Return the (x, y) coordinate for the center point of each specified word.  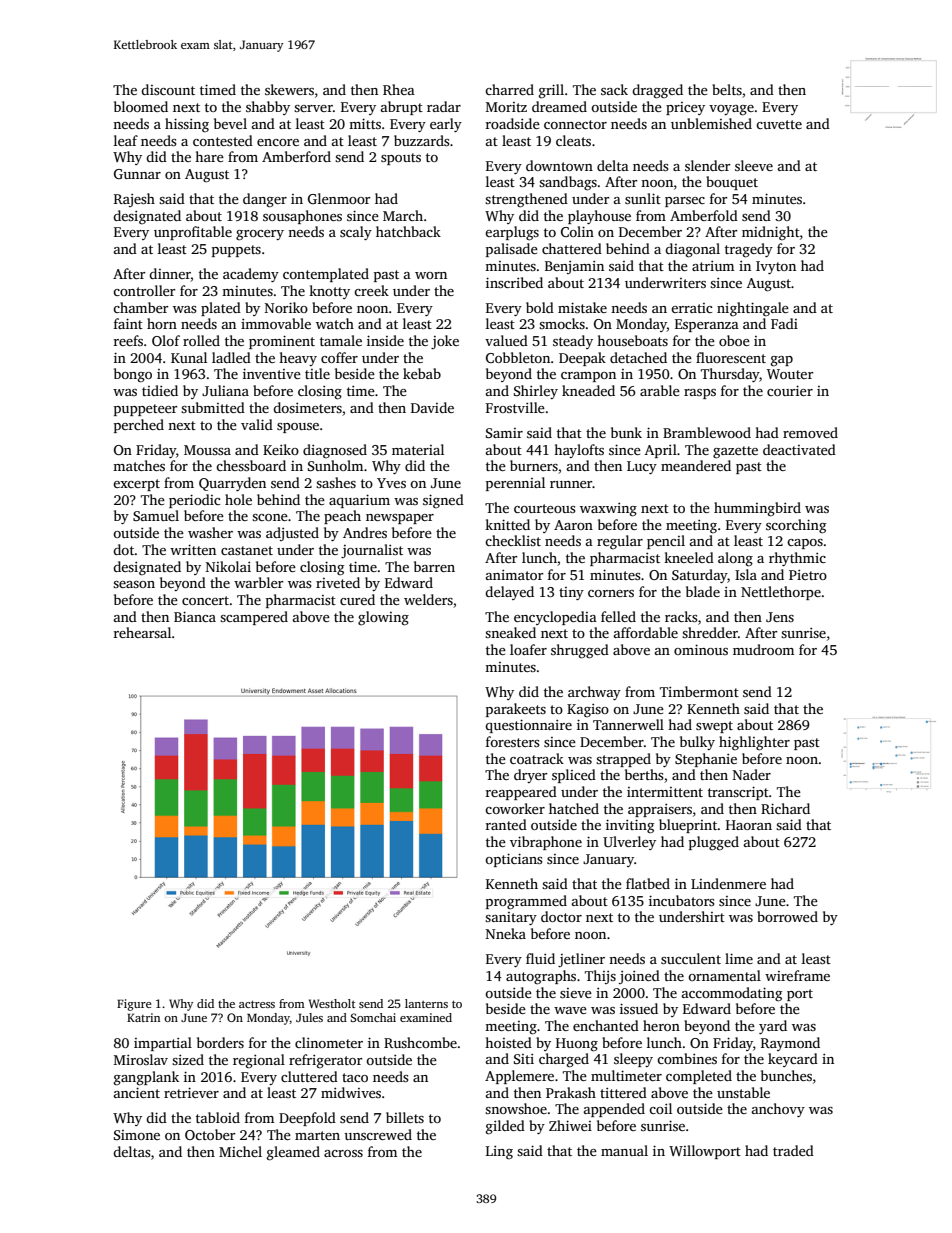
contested (223, 140)
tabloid (218, 1117)
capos (805, 544)
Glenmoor (339, 198)
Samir (504, 433)
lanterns (426, 1003)
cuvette (779, 124)
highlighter (754, 743)
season (134, 584)
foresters (513, 741)
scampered (254, 618)
